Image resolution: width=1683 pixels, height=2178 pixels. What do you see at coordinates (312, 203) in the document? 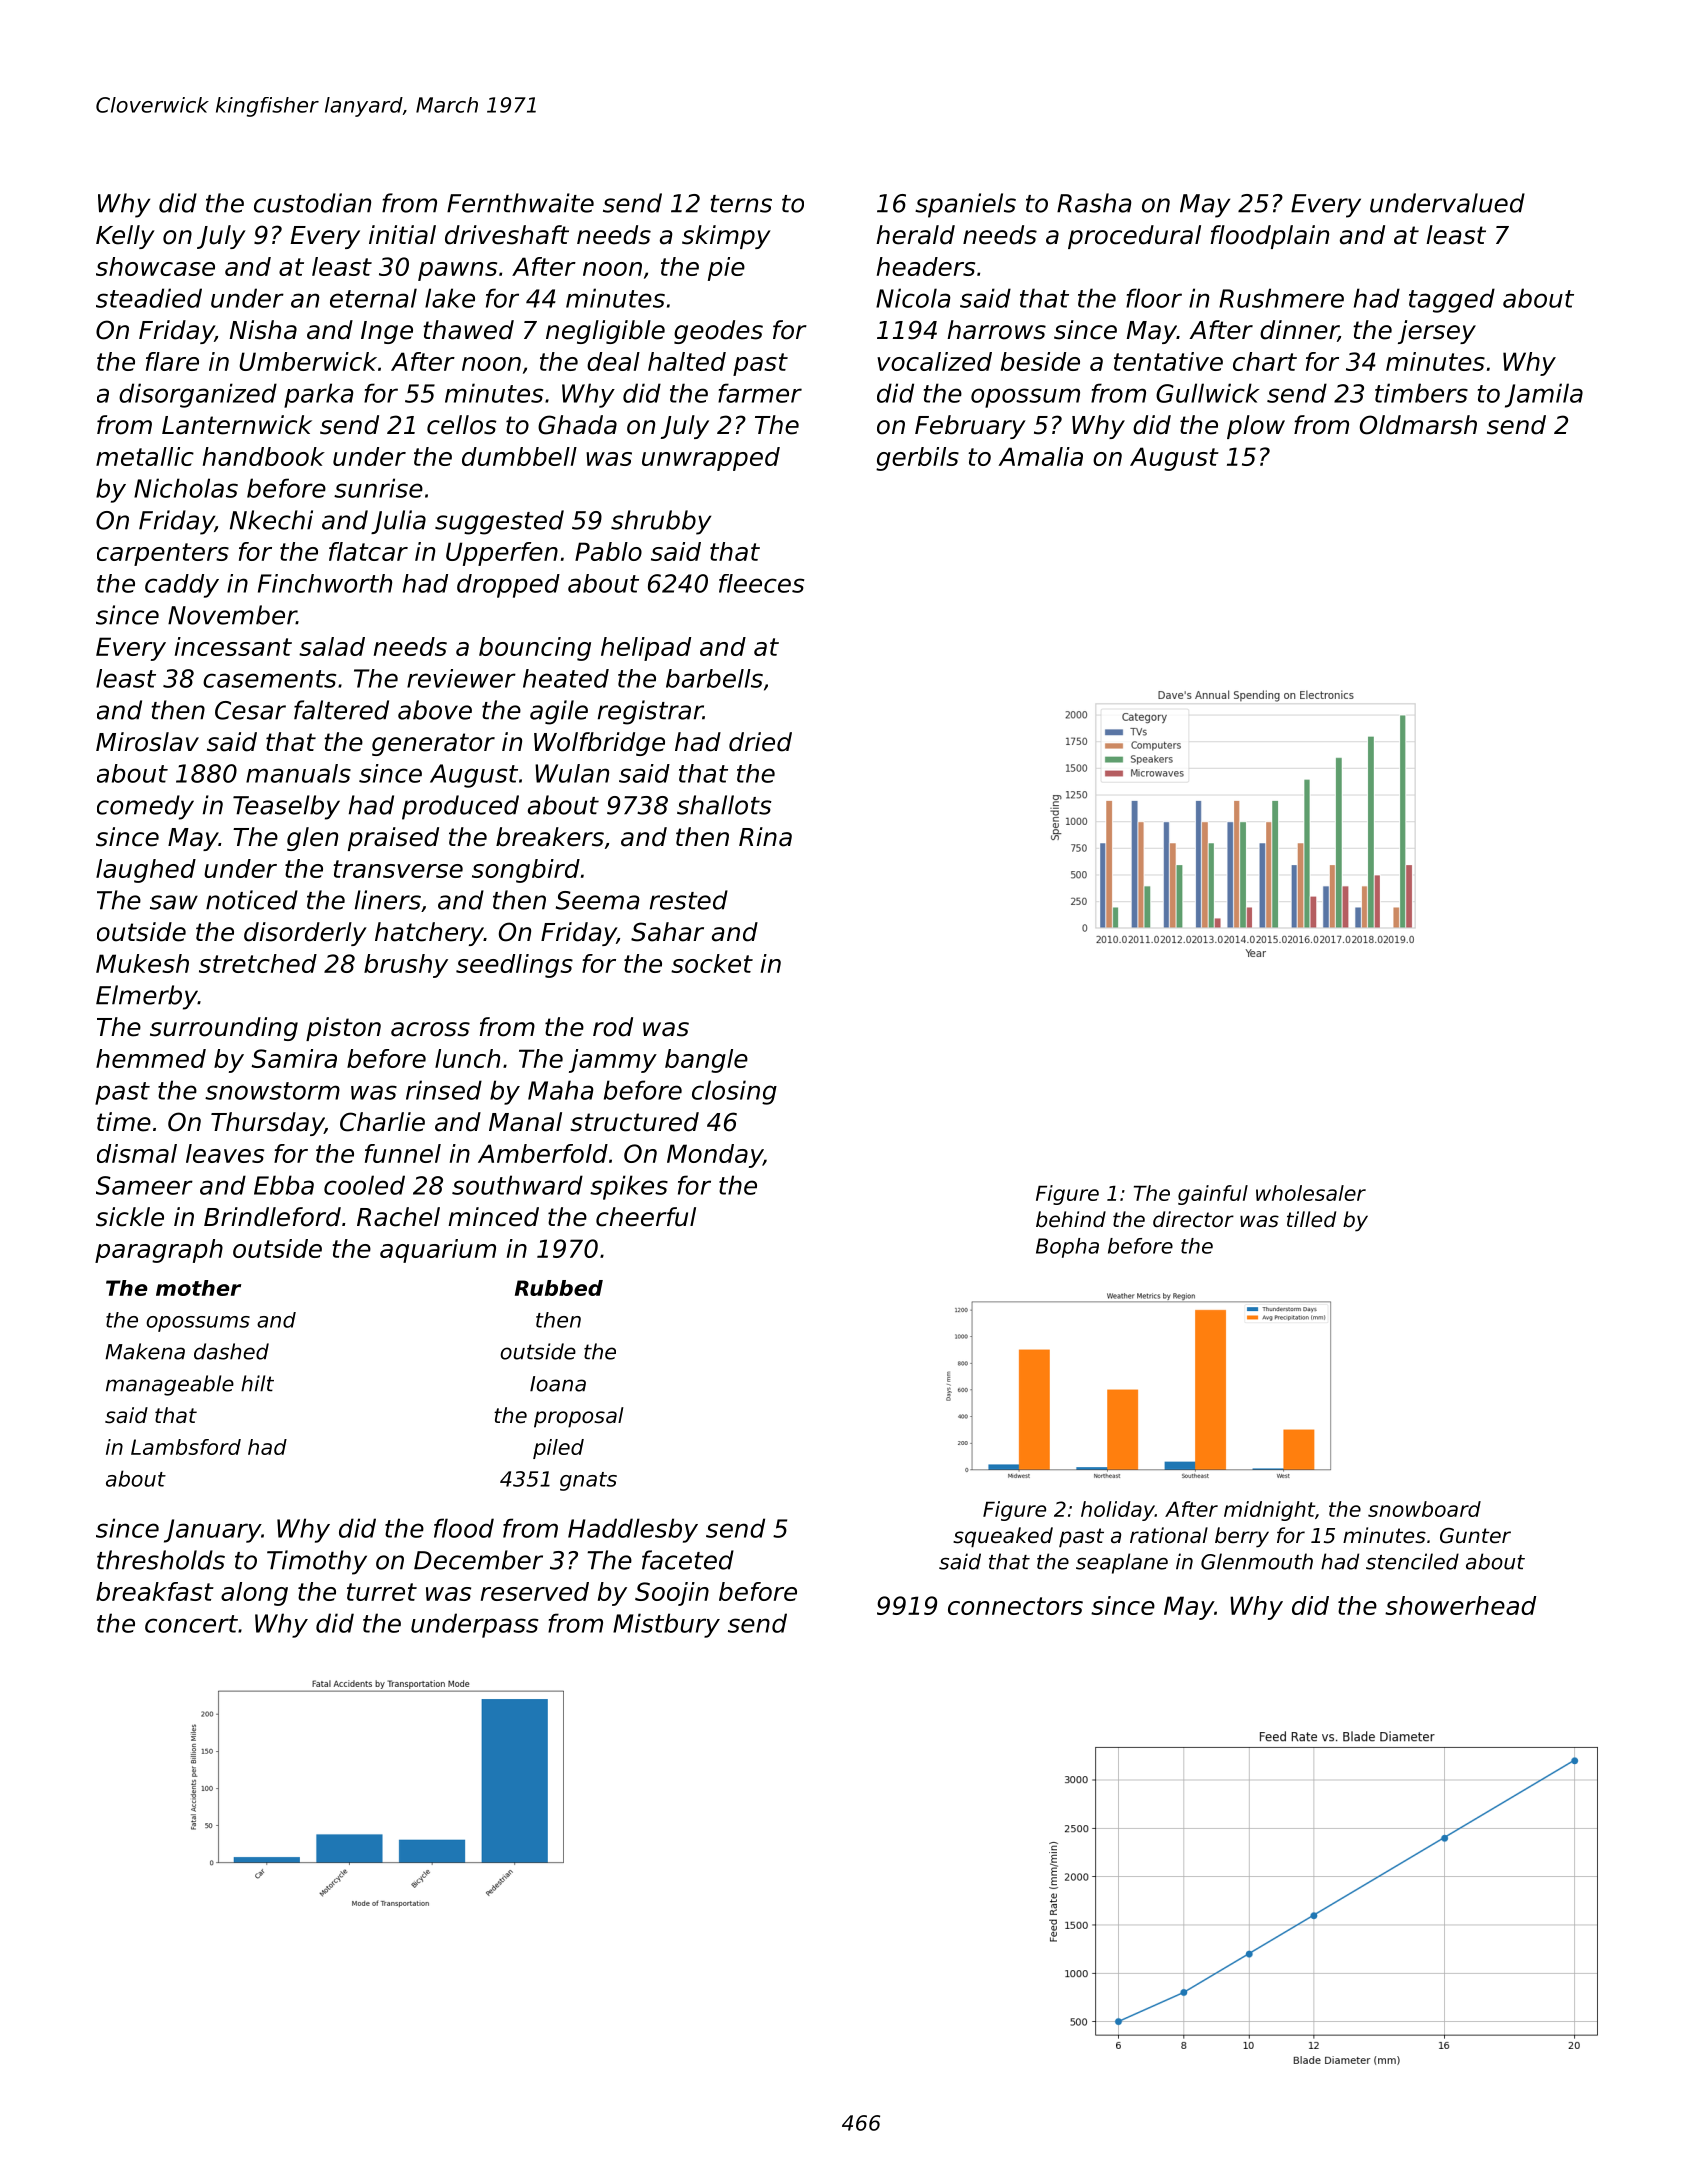
I see `custodian` at bounding box center [312, 203].
